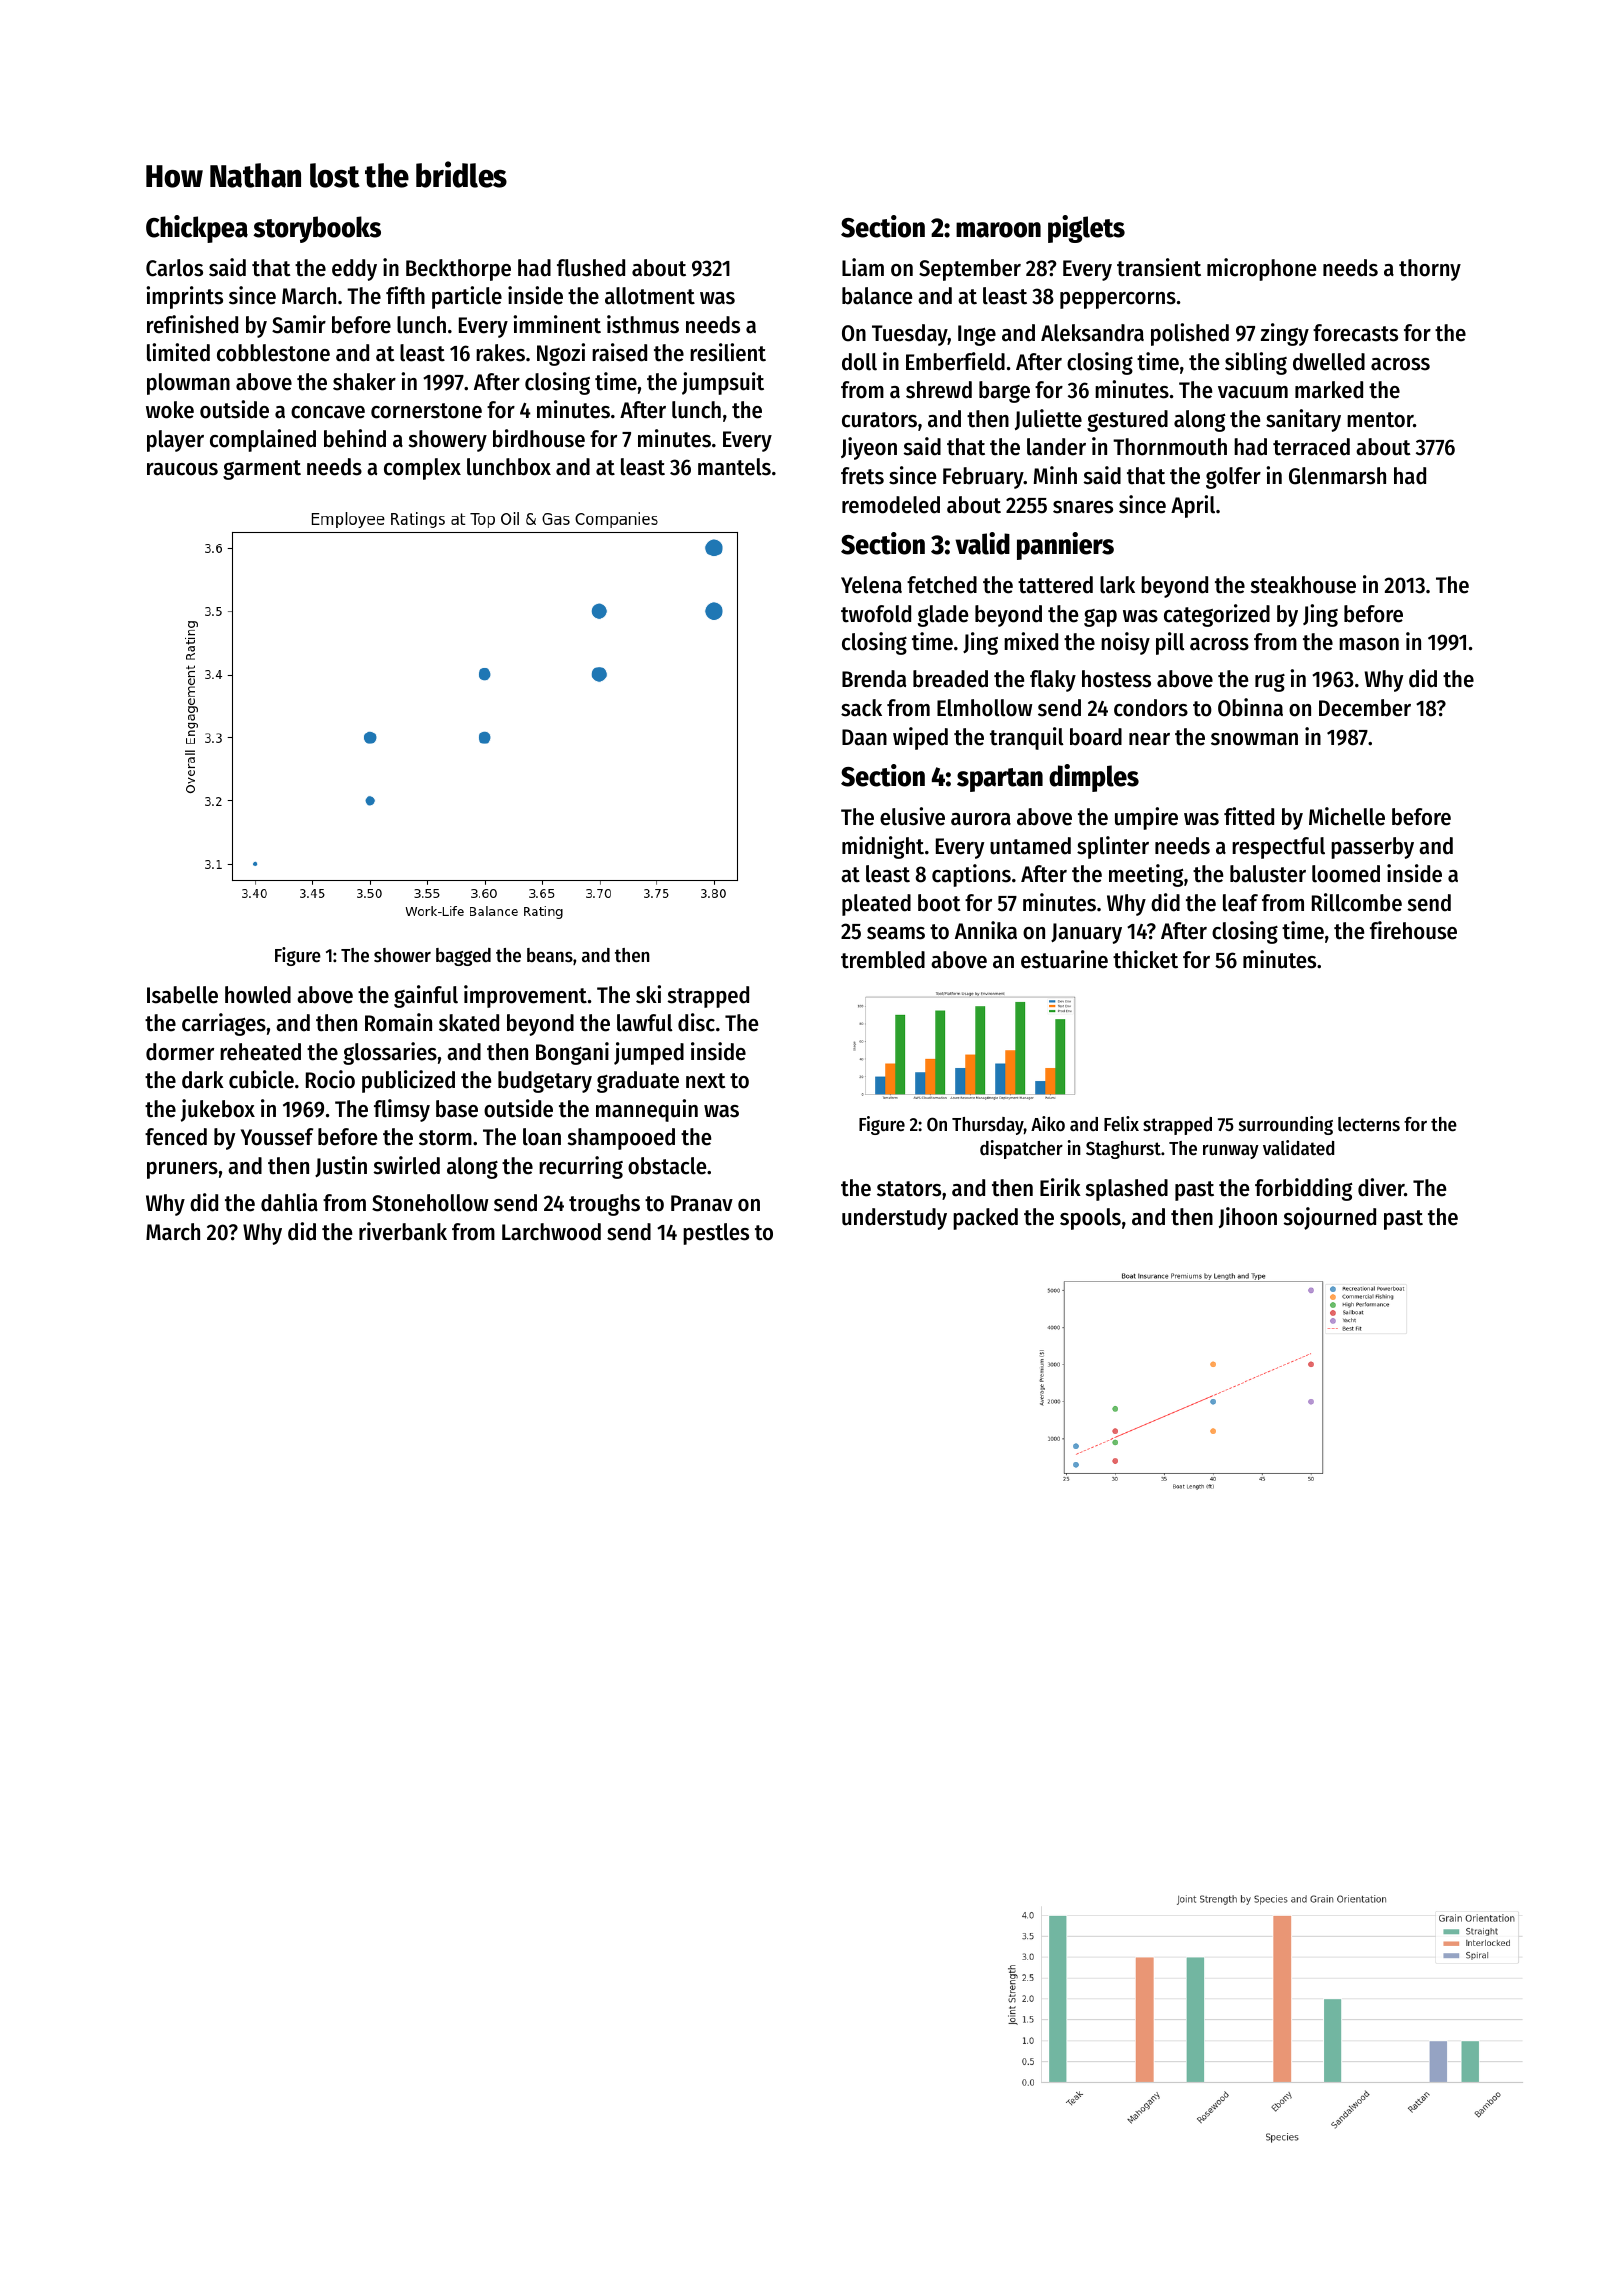 This screenshot has height=2292, width=1620. I want to click on next, so click(706, 1081).
